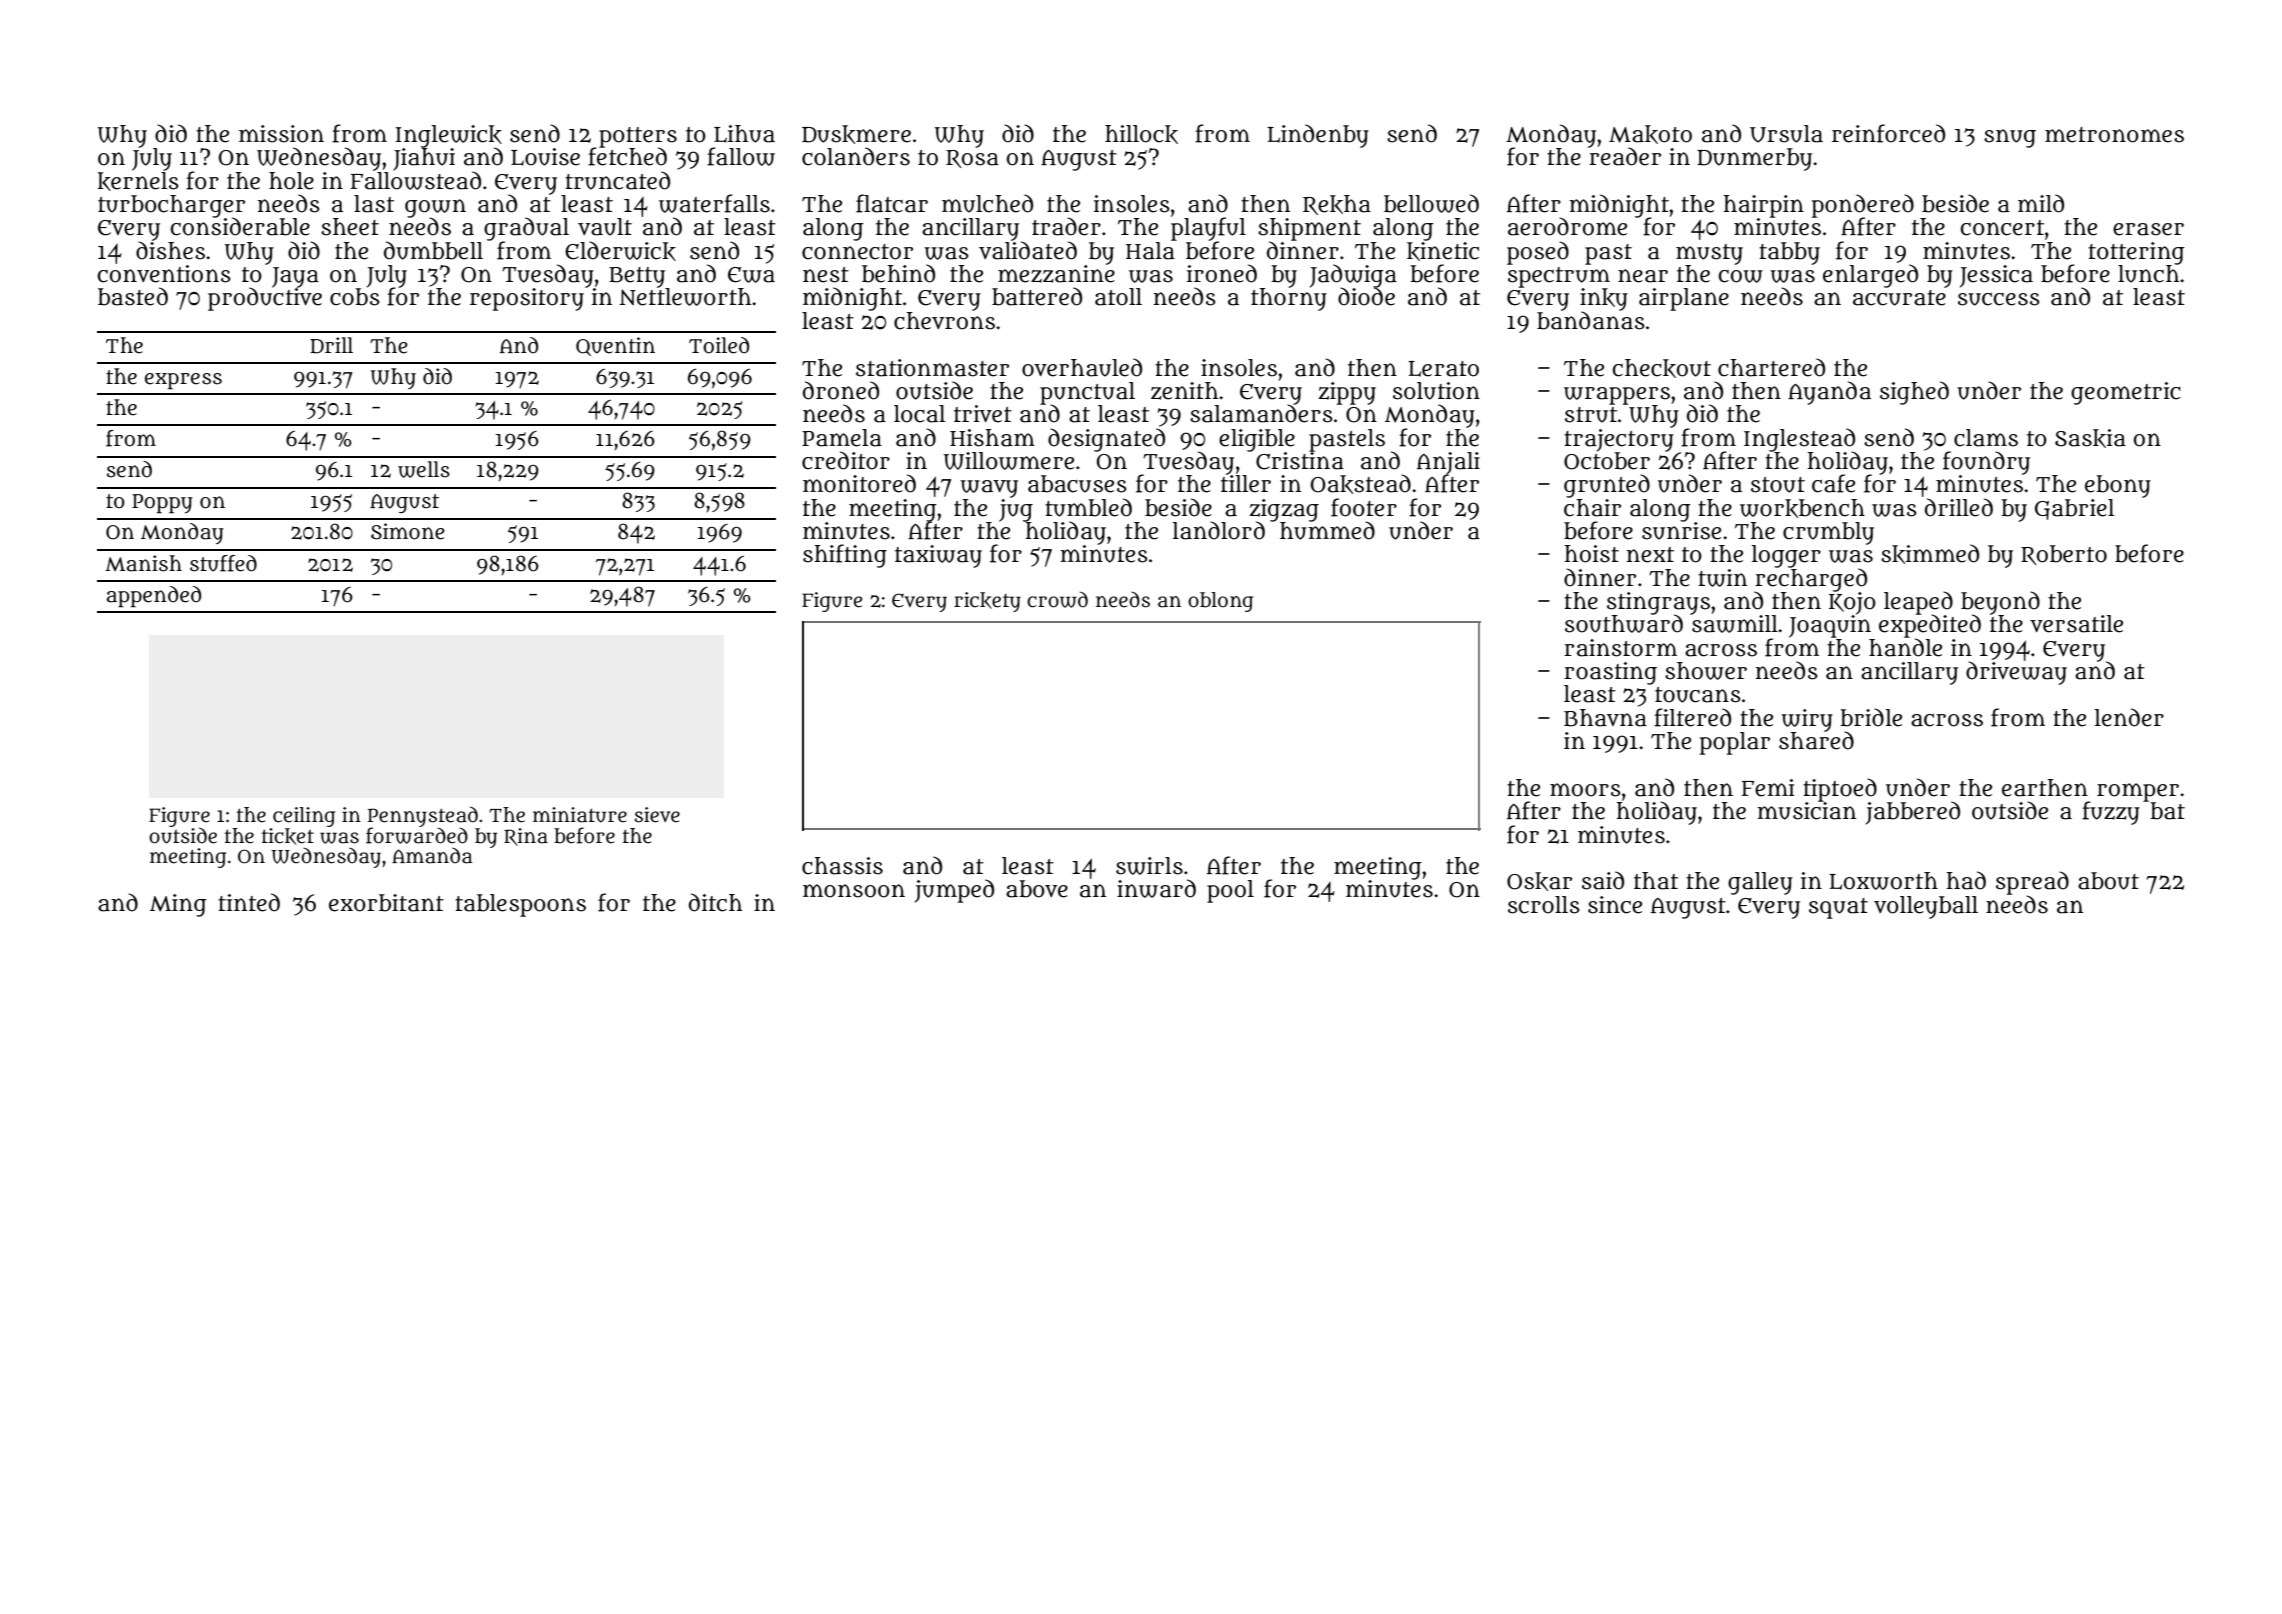  I want to click on appended, so click(154, 596).
